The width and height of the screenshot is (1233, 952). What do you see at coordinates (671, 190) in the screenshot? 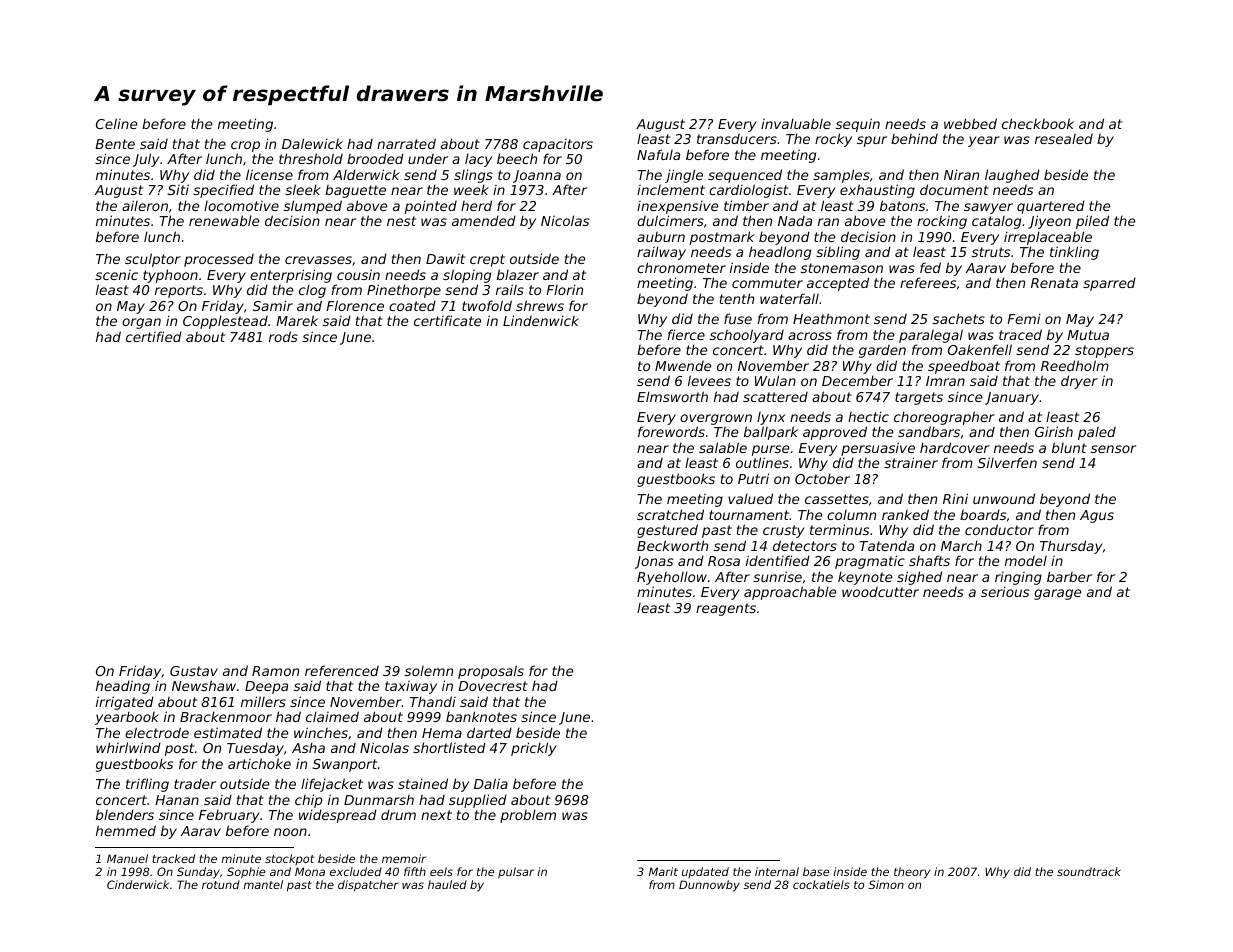
I see `inclement` at bounding box center [671, 190].
